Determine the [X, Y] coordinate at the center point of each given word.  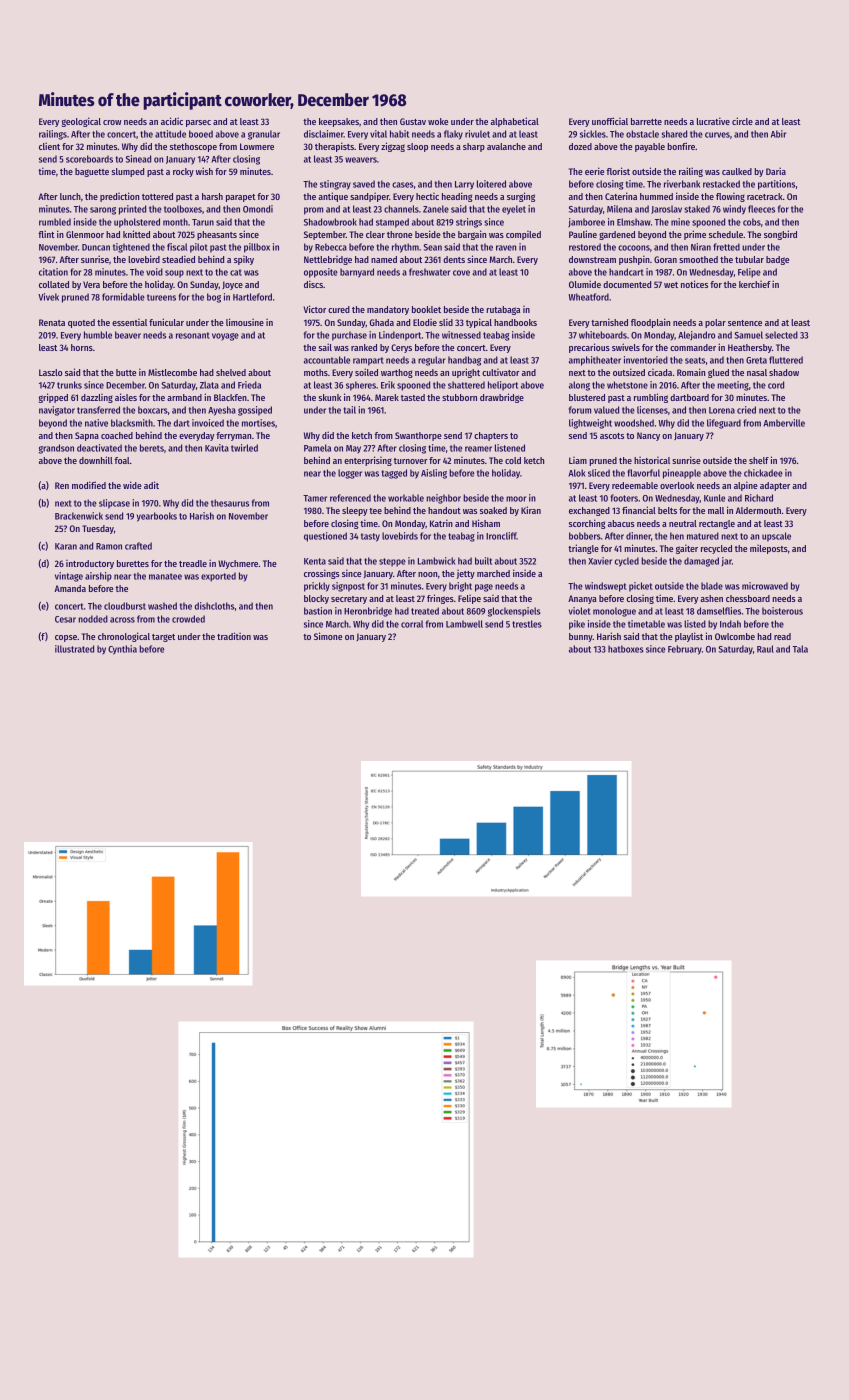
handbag [464, 361]
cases [403, 185]
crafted [138, 546]
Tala [800, 649]
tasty [370, 537]
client [49, 146]
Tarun [203, 222]
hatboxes [625, 649]
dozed [580, 146]
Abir [778, 134]
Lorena [722, 410]
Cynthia [122, 650]
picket [641, 587]
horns [82, 347]
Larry [464, 185]
